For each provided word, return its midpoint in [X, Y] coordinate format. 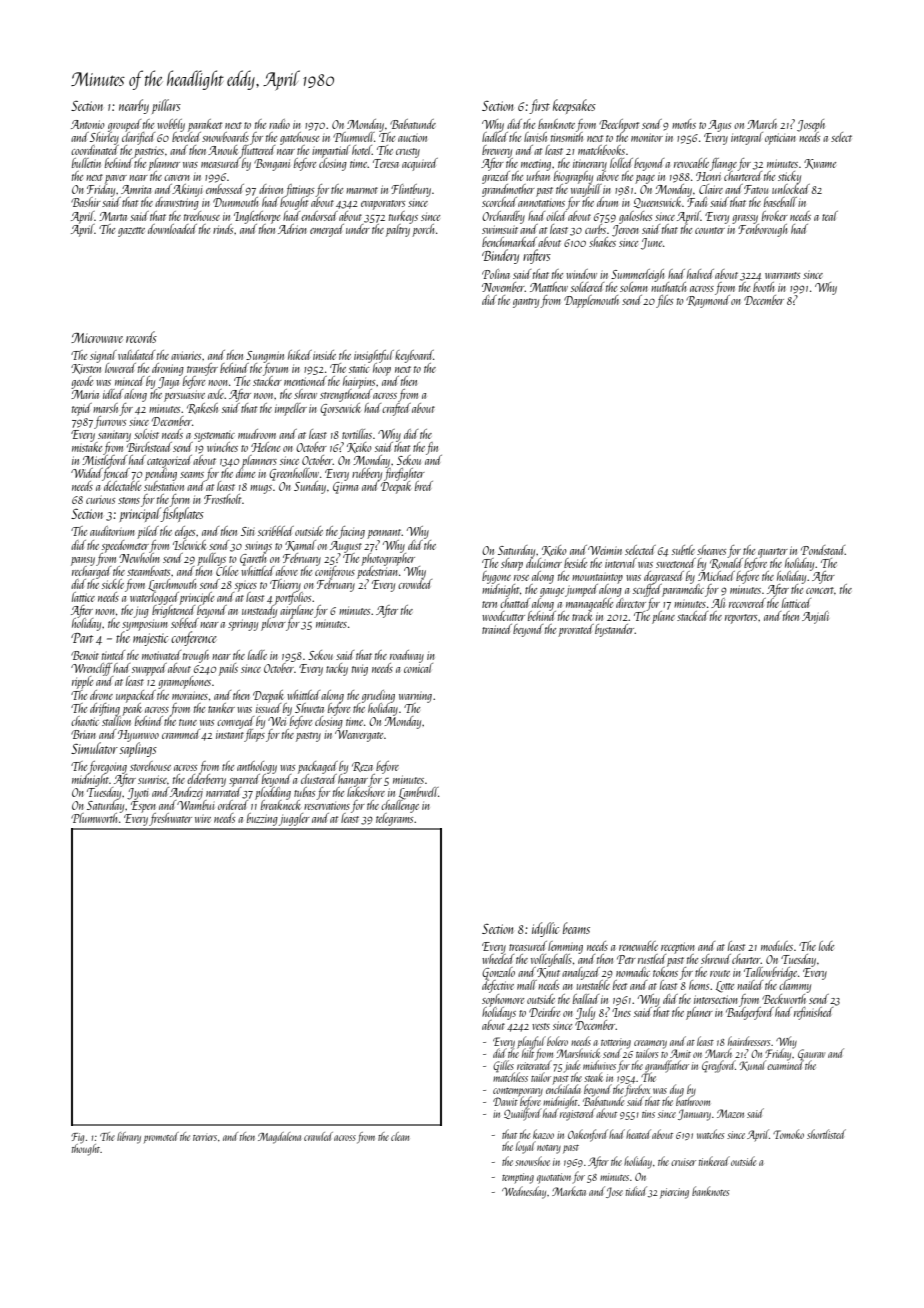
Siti [248, 531]
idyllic [545, 929]
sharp [512, 564]
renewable [638, 946]
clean [400, 1136]
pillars [166, 106]
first [539, 106]
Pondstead [823, 550]
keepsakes [574, 106]
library [129, 1138]
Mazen [730, 1113]
